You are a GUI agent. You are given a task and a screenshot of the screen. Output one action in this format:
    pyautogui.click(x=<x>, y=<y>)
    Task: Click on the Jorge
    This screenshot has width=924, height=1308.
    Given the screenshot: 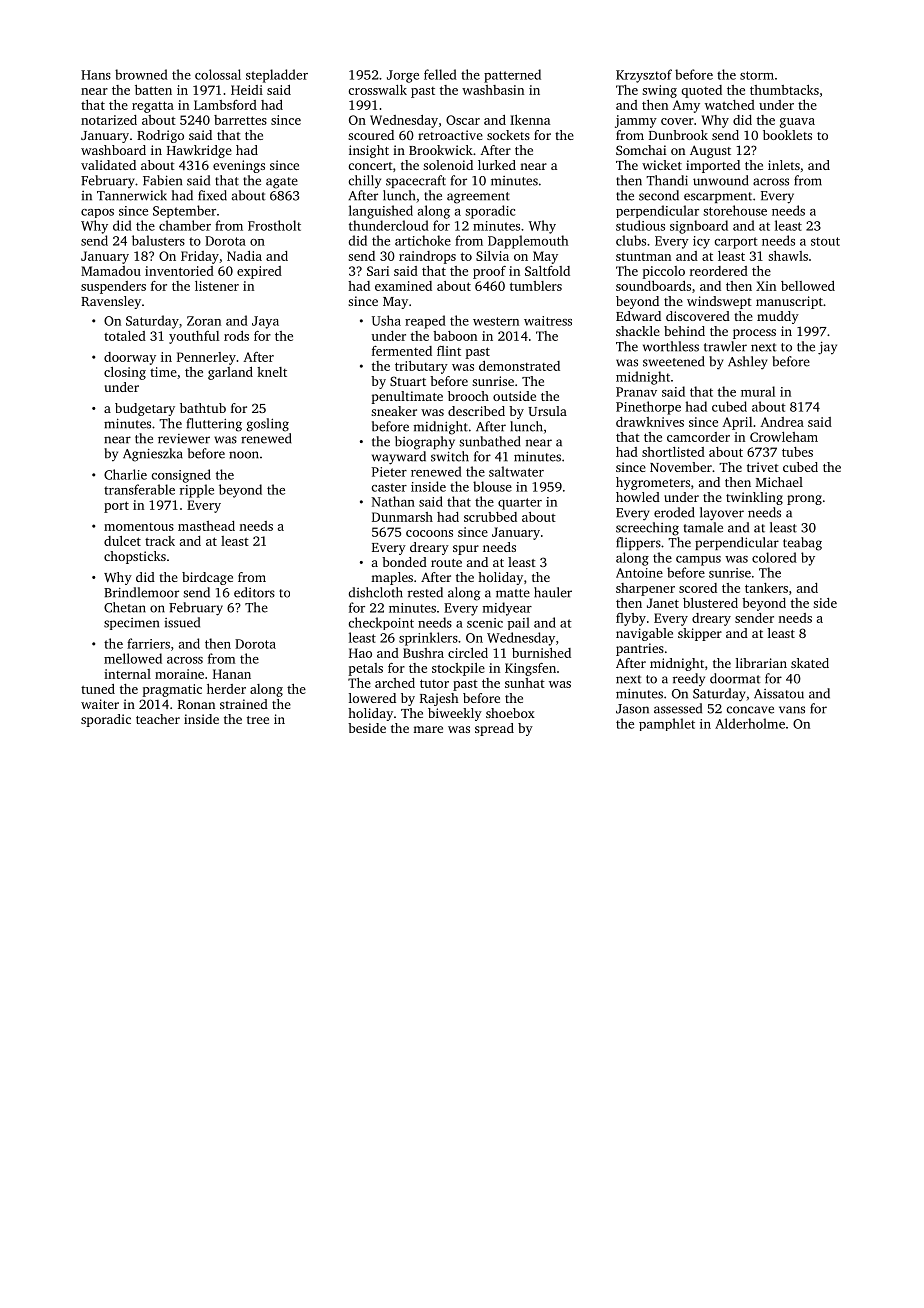 What is the action you would take?
    pyautogui.click(x=403, y=76)
